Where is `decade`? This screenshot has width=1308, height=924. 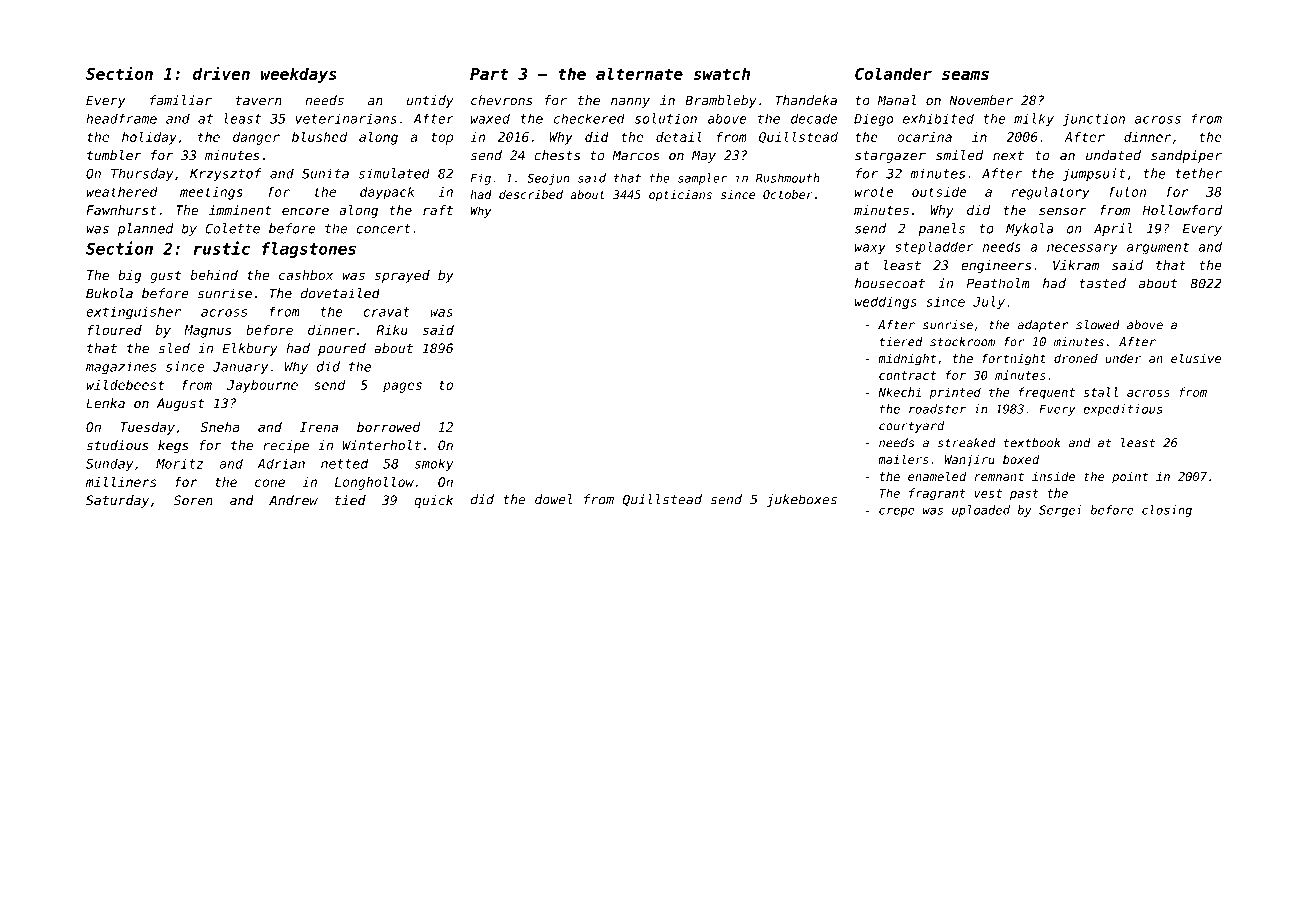
decade is located at coordinates (814, 118).
